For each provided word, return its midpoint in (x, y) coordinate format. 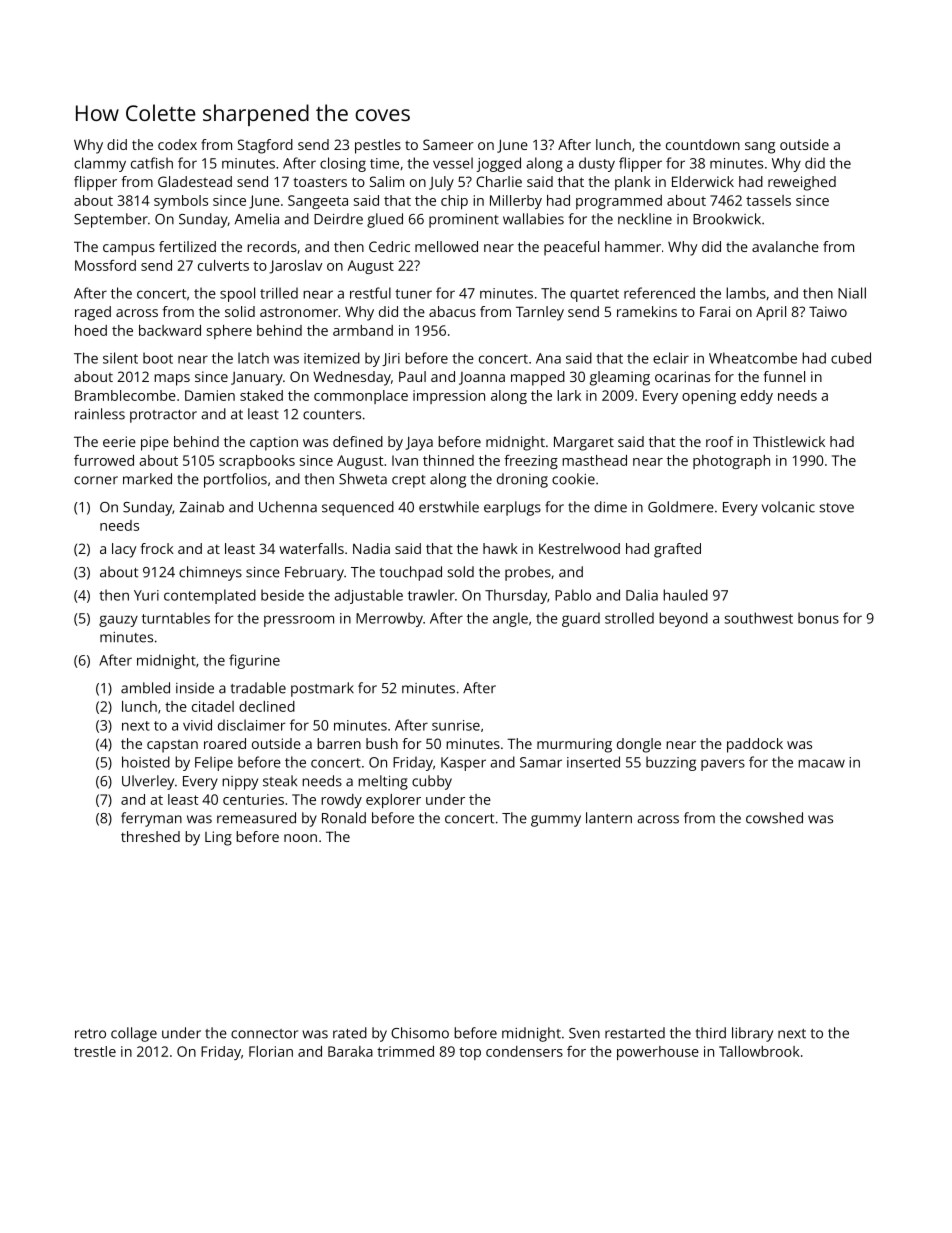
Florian (271, 1051)
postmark (322, 689)
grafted (677, 550)
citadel (213, 706)
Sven (584, 1033)
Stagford (265, 146)
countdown (703, 144)
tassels (768, 200)
